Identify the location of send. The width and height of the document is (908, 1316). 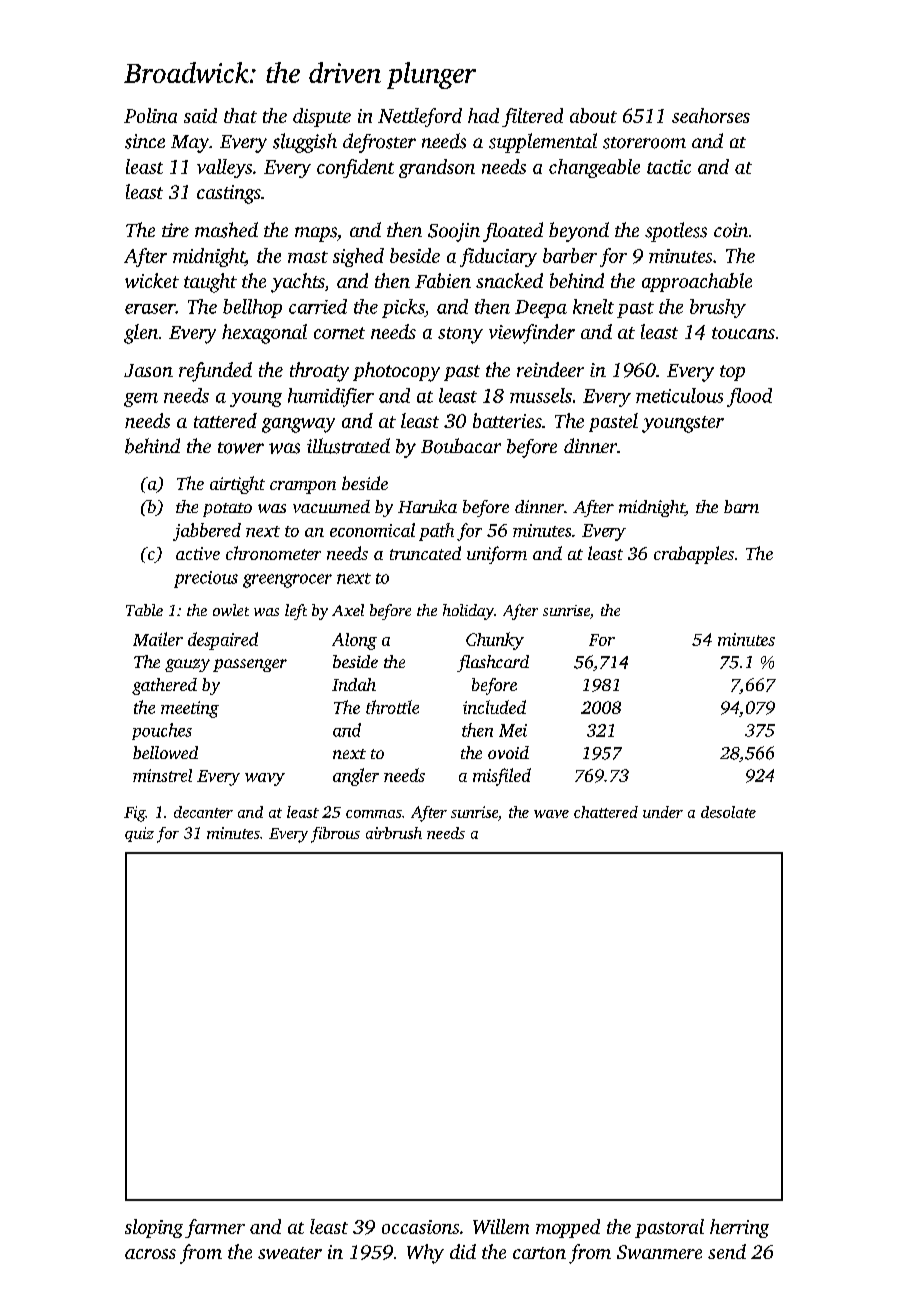
(727, 1251).
